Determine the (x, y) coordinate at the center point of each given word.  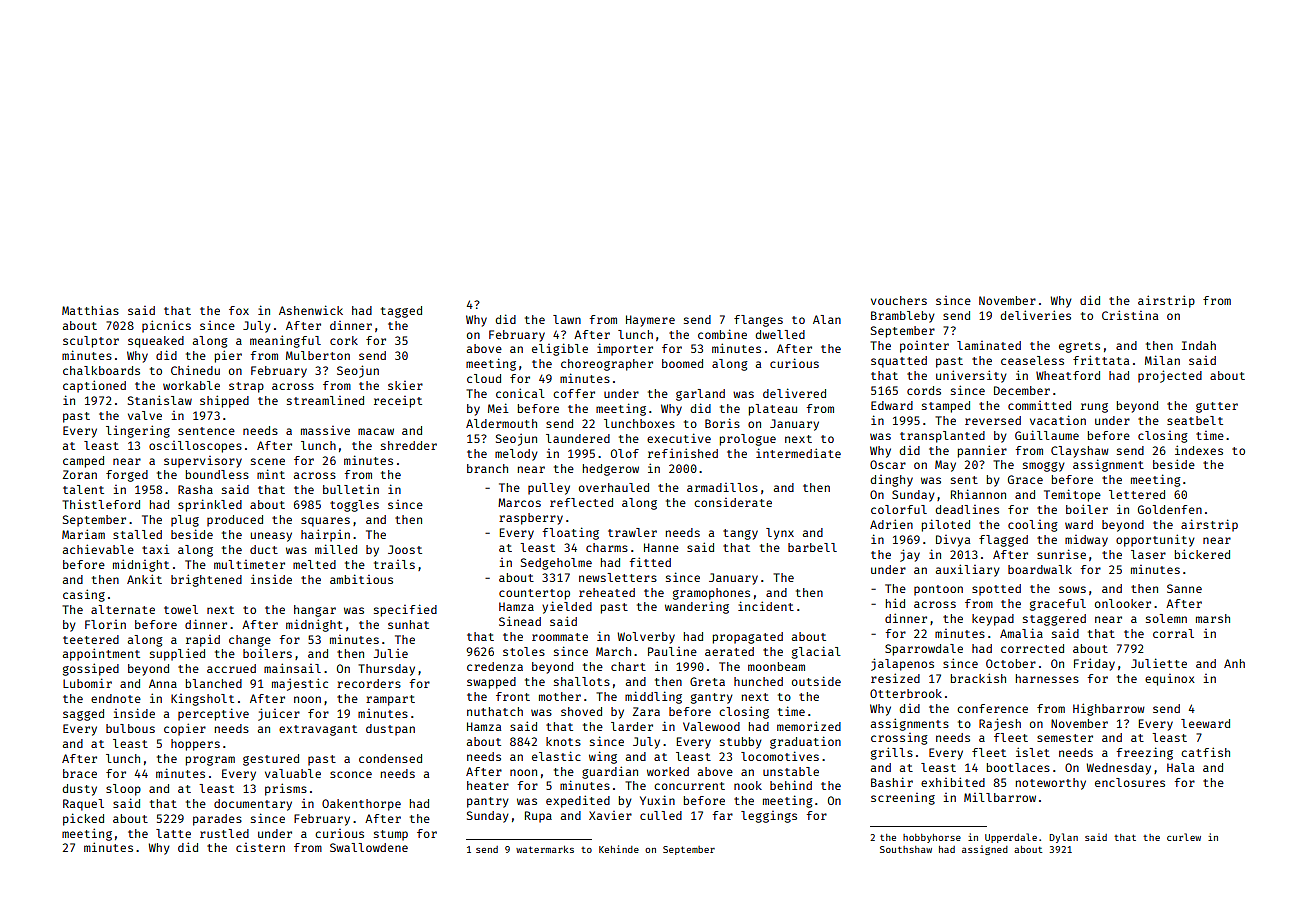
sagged (83, 715)
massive (325, 430)
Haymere (650, 321)
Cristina (1130, 315)
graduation (805, 742)
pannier (982, 451)
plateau (773, 410)
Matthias (90, 310)
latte (173, 833)
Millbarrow (1000, 797)
